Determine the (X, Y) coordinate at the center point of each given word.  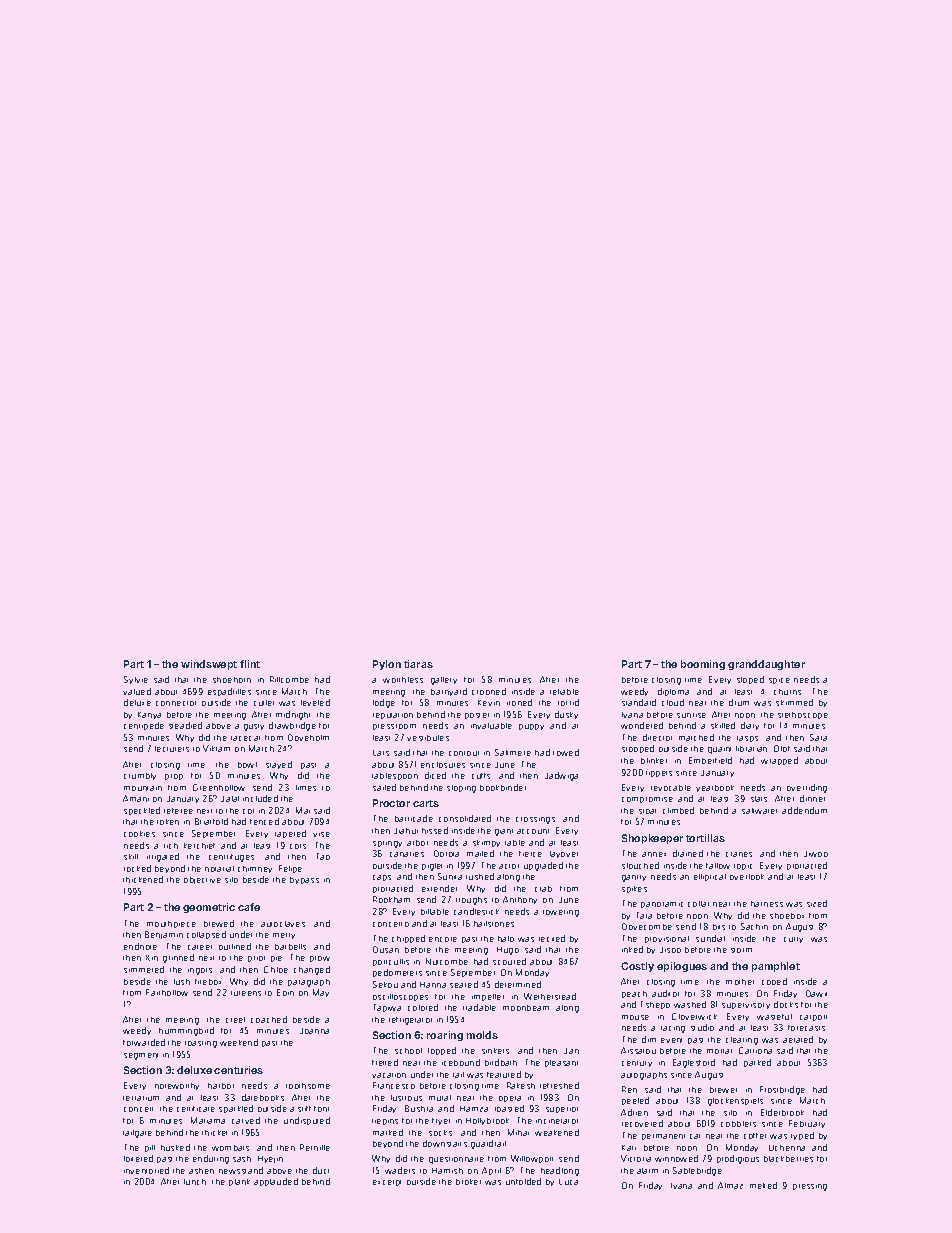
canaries (407, 854)
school (408, 1051)
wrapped (779, 761)
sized (817, 903)
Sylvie (136, 680)
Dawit (816, 993)
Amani (136, 798)
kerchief (199, 846)
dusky (566, 715)
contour (464, 753)
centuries (238, 1070)
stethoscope (803, 715)
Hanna (433, 985)
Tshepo (655, 1005)
